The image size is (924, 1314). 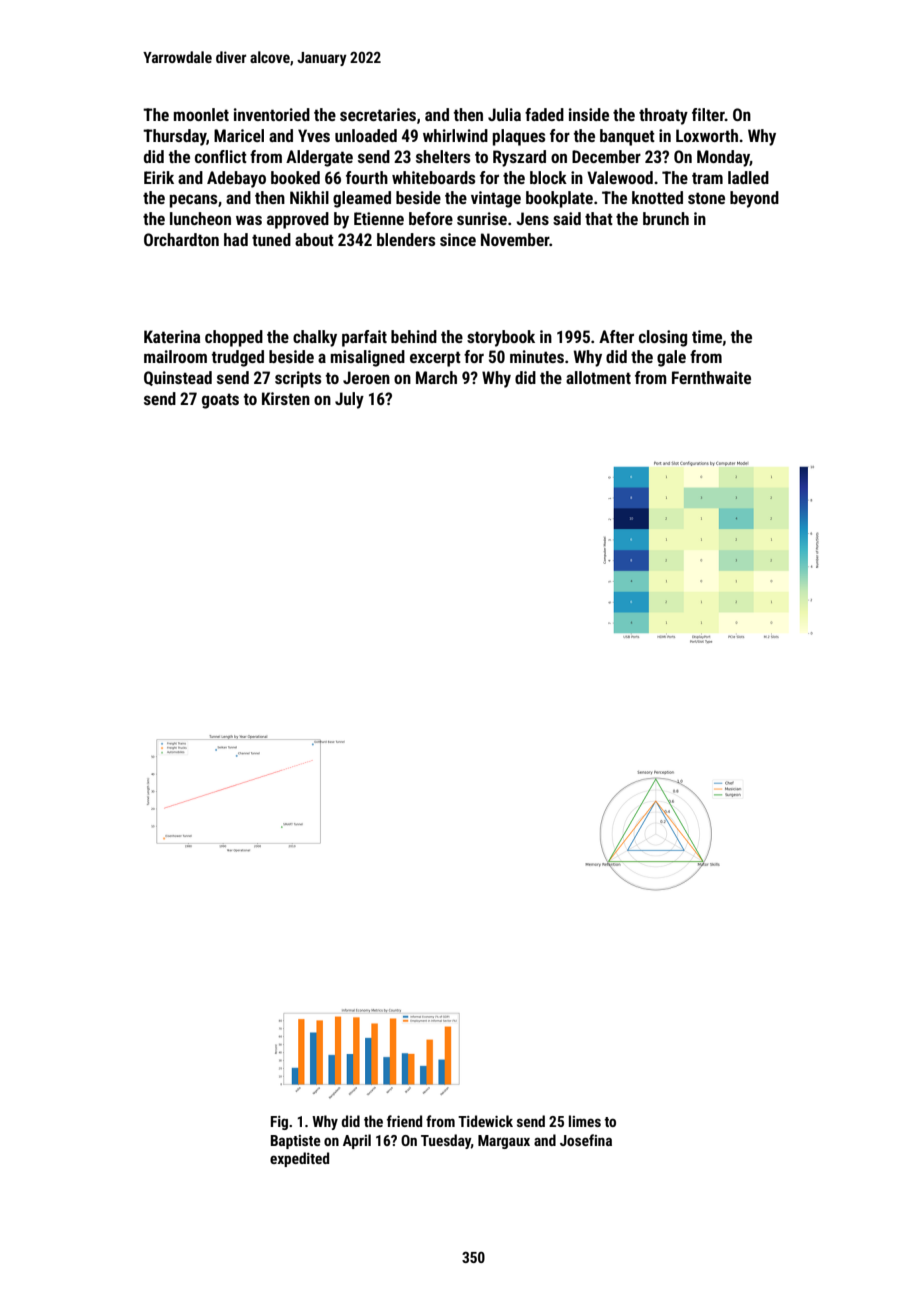 What do you see at coordinates (286, 398) in the document?
I see `Kirsten` at bounding box center [286, 398].
